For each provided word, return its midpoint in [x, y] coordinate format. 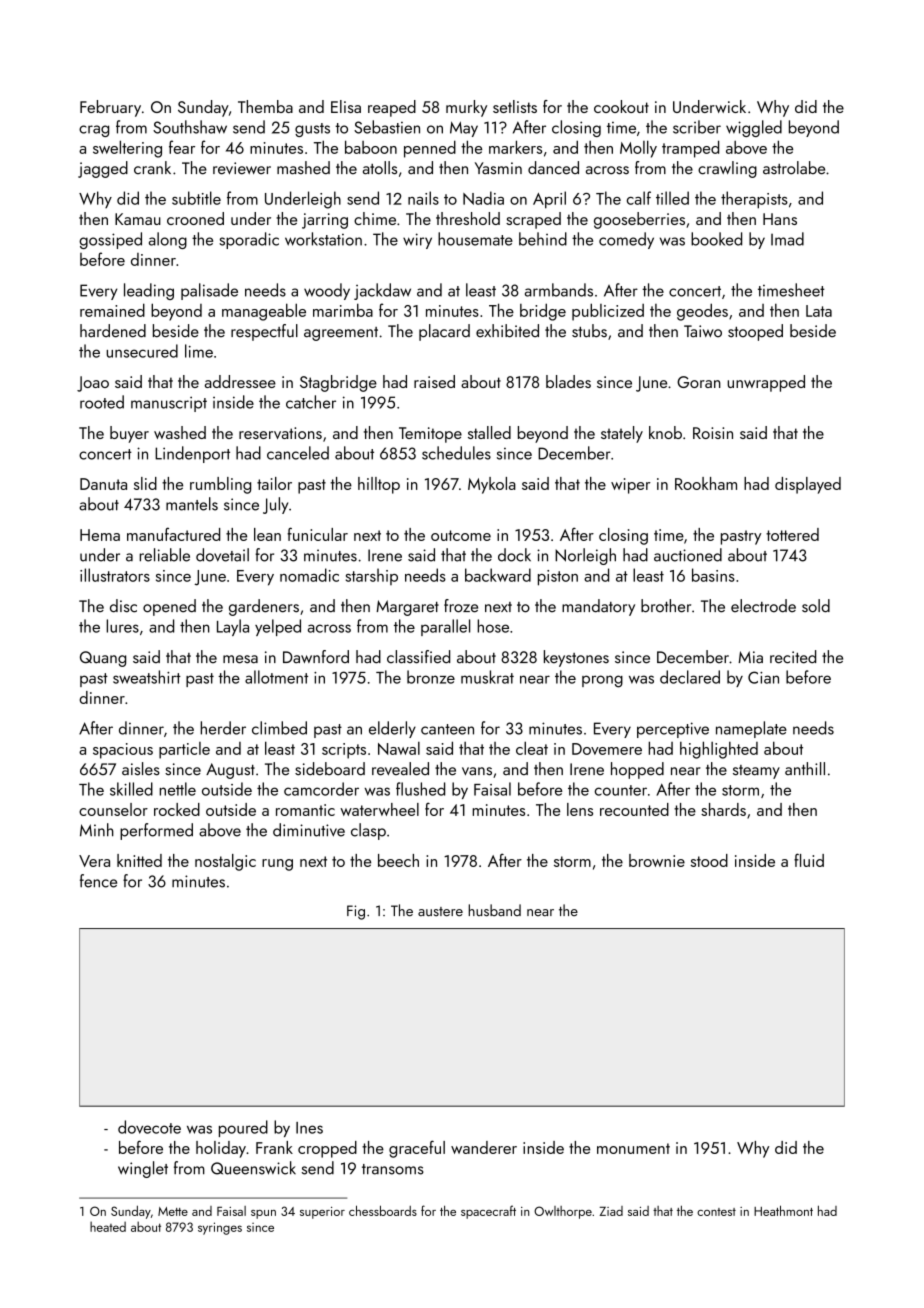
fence [98, 881]
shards [723, 809]
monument [633, 1148]
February [110, 108]
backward [498, 575]
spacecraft [488, 1212]
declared [690, 677]
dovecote [149, 1127]
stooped [755, 332]
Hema [100, 535]
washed [180, 432]
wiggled [754, 128]
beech [398, 860]
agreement [341, 334]
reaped [392, 108]
